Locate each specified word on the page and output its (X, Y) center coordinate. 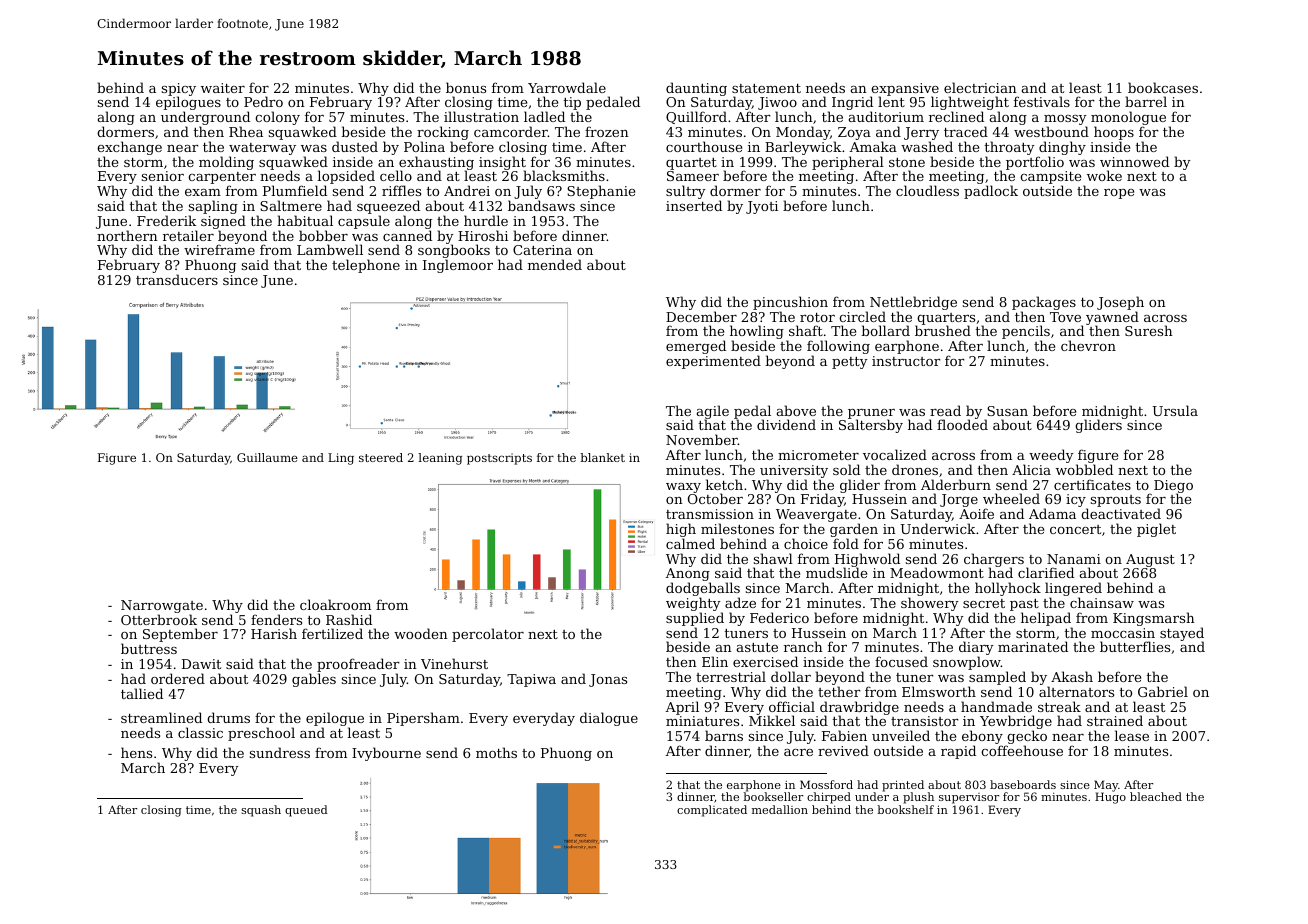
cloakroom (335, 604)
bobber (323, 235)
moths (496, 752)
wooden (421, 633)
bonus (466, 87)
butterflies (1135, 646)
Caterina (542, 250)
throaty (1010, 148)
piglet (1156, 530)
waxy (683, 488)
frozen (607, 131)
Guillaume (267, 457)
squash (261, 811)
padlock (991, 192)
